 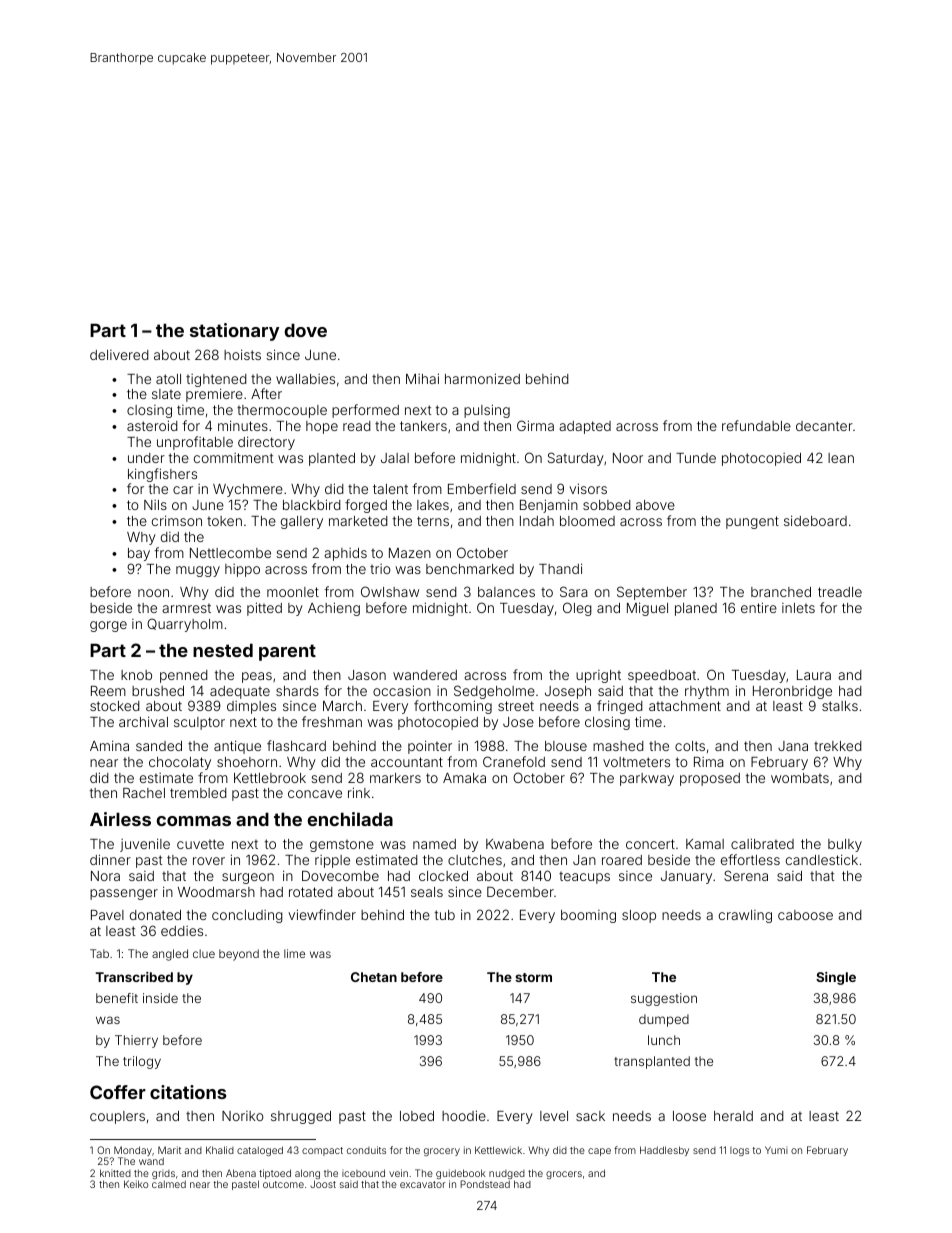 What do you see at coordinates (824, 426) in the page?
I see `decanter` at bounding box center [824, 426].
